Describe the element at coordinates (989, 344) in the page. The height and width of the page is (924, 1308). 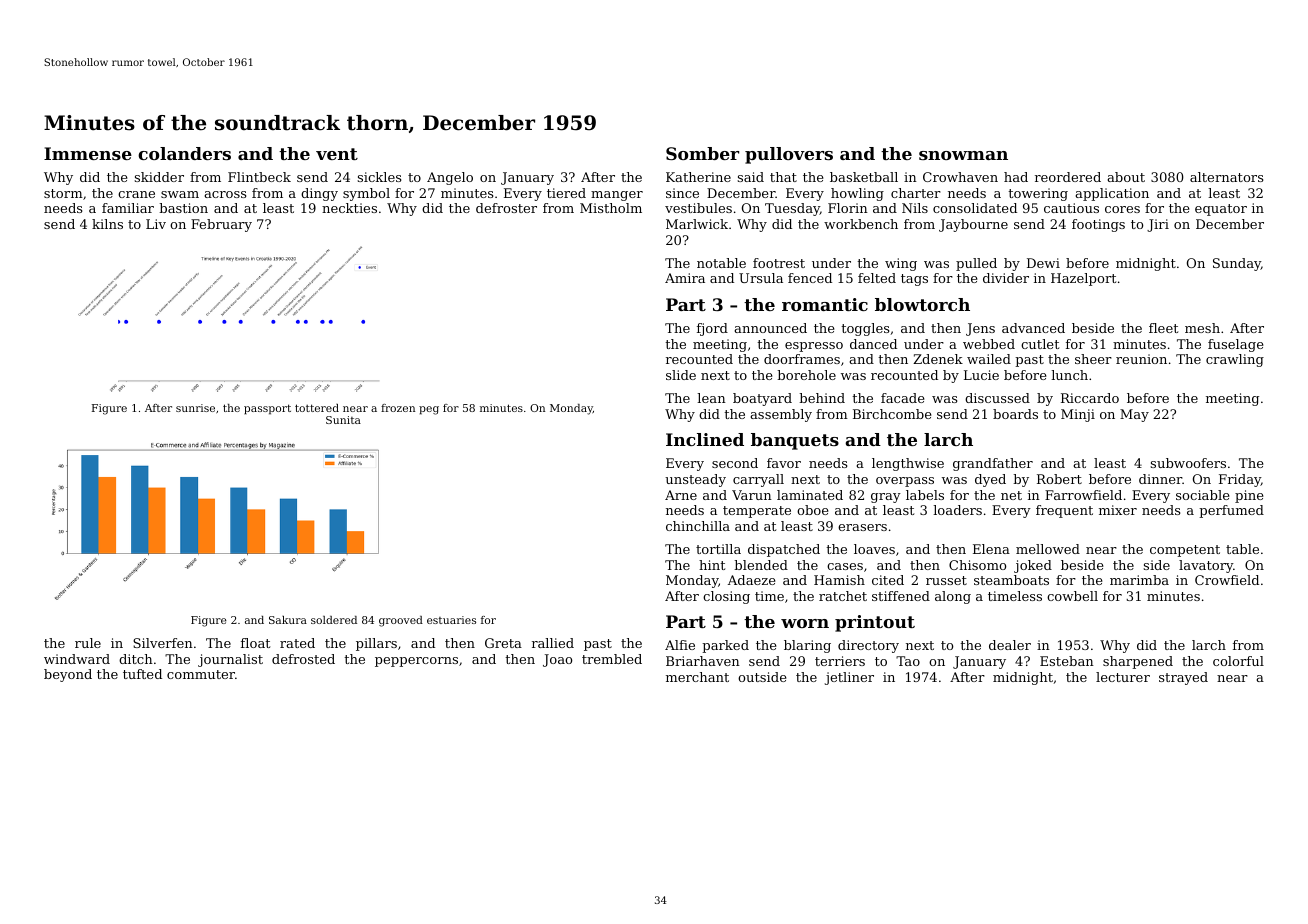
I see `webbed` at that location.
